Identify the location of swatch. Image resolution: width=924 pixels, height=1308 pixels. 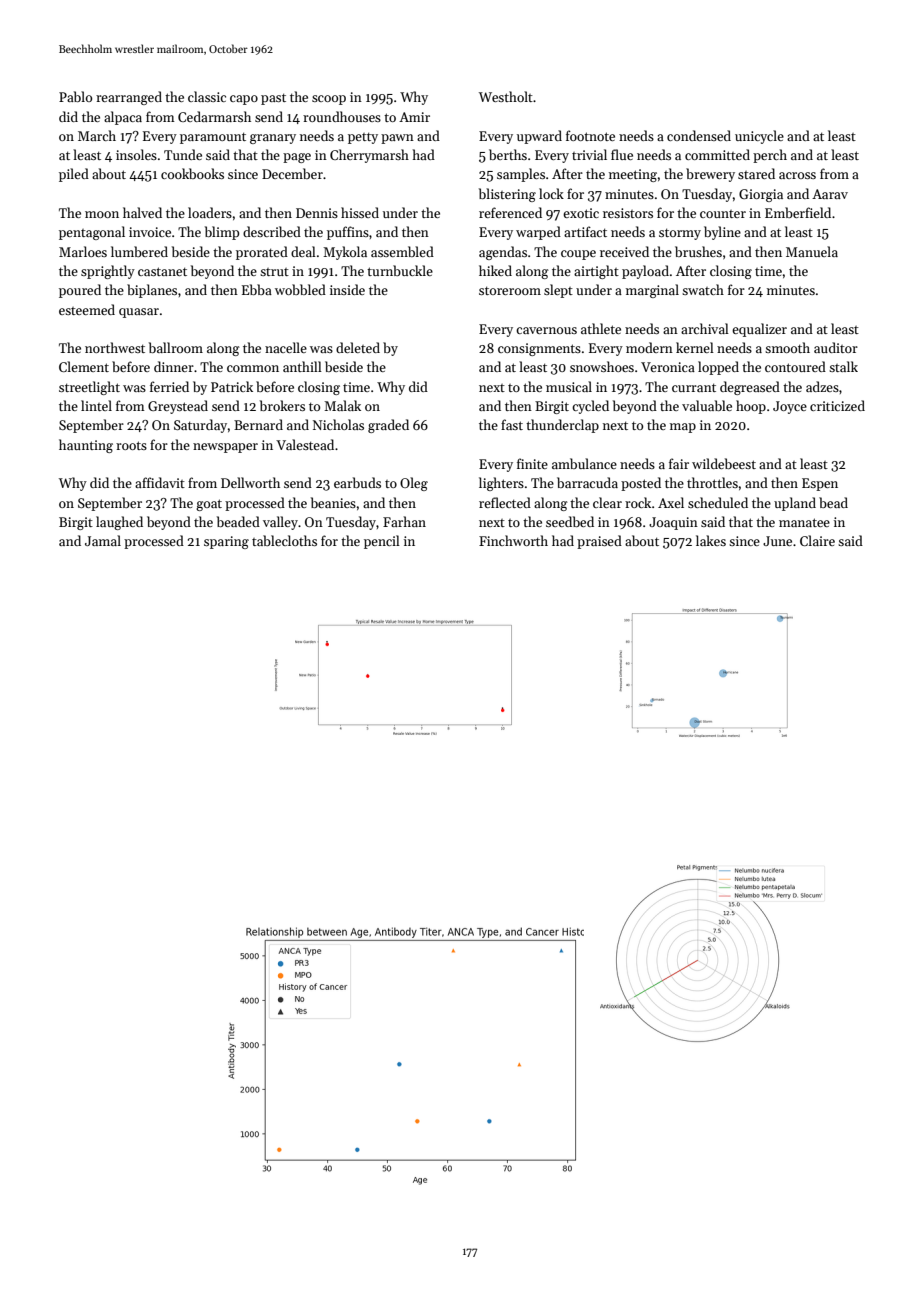
(703, 289).
